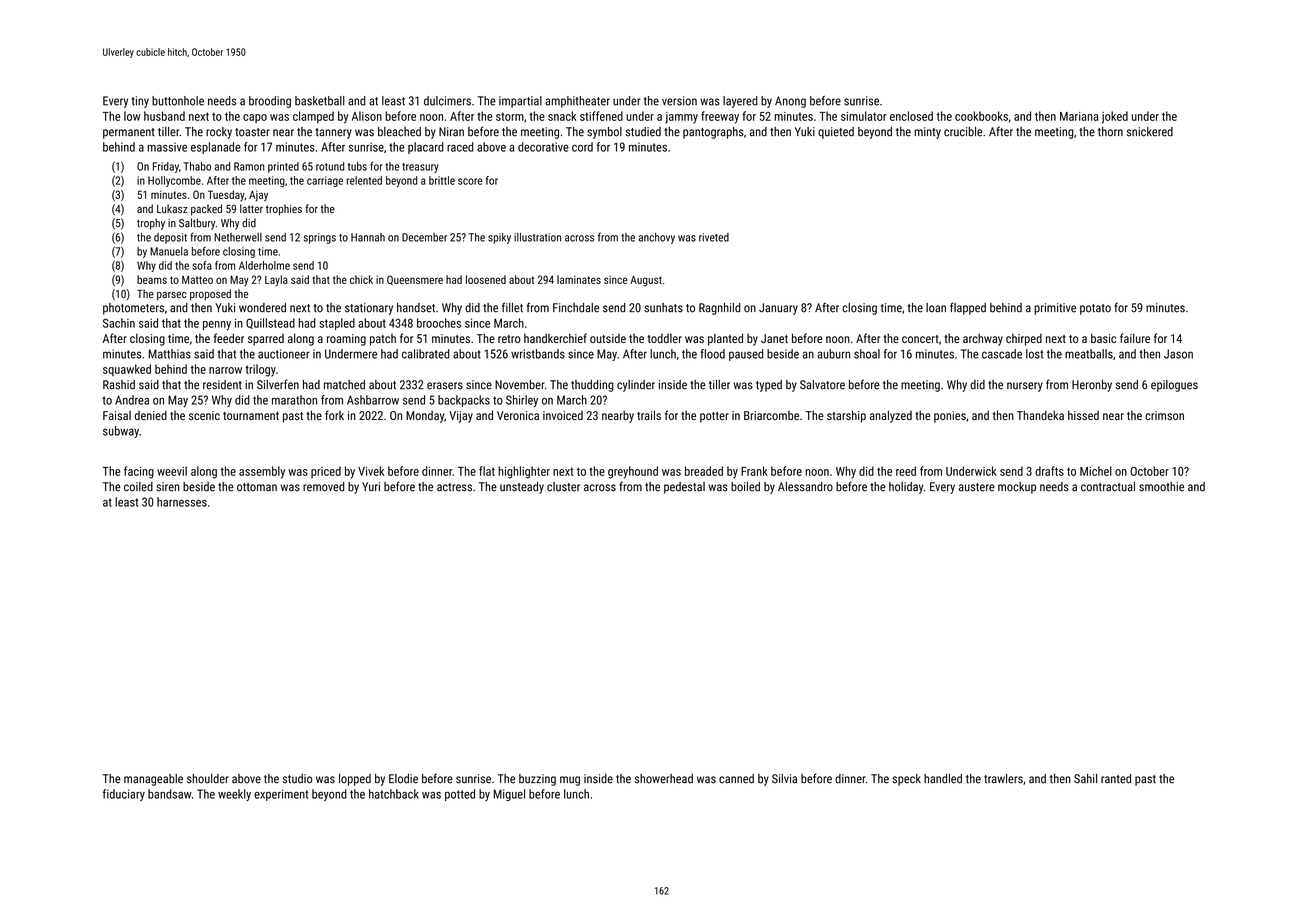 This screenshot has width=1308, height=924. What do you see at coordinates (124, 795) in the screenshot?
I see `fiduciary` at bounding box center [124, 795].
